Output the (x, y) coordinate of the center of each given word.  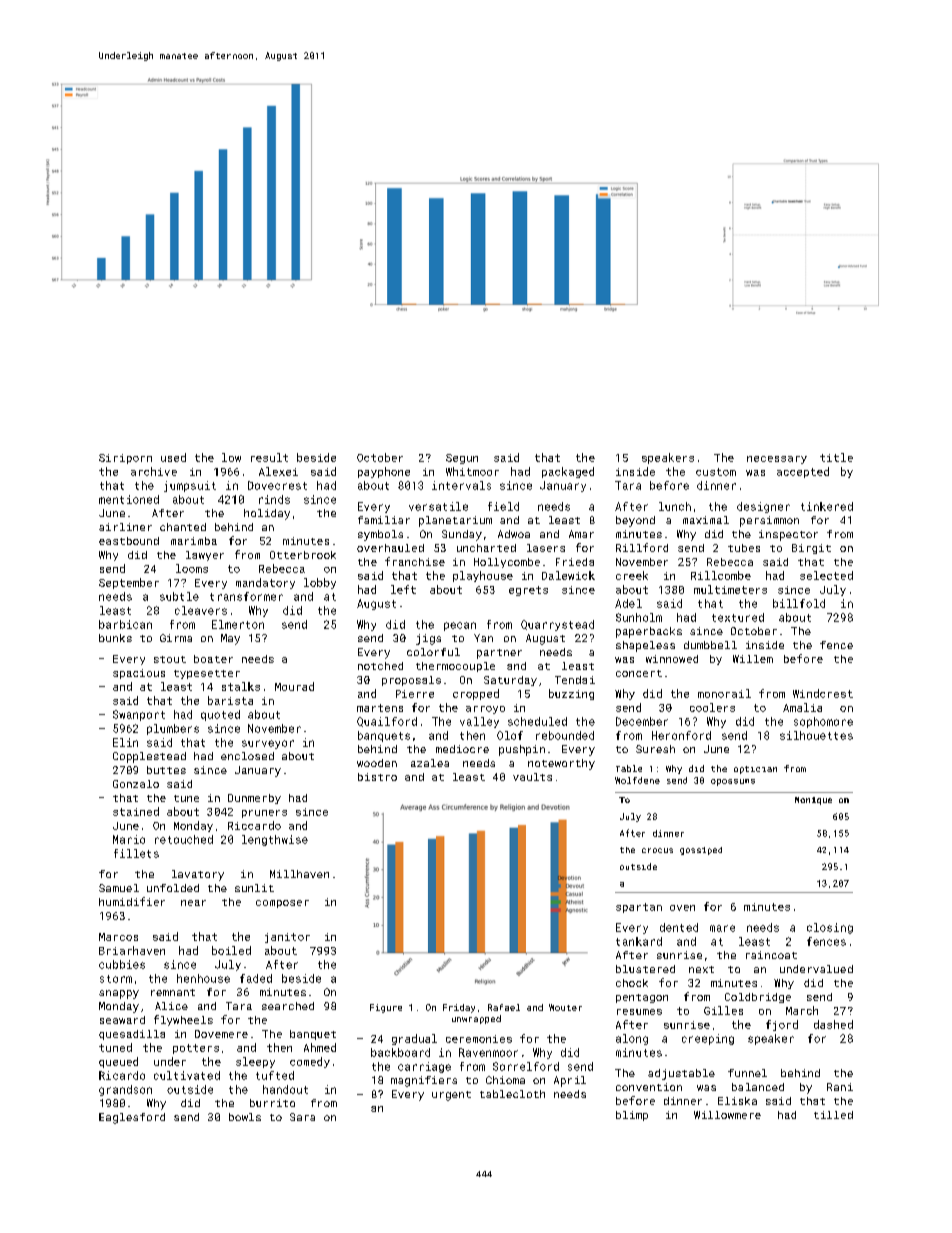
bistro (377, 777)
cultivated (187, 1075)
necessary (777, 460)
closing (830, 928)
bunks (115, 638)
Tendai (575, 680)
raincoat (771, 955)
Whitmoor (472, 471)
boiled (231, 950)
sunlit (254, 888)
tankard (639, 941)
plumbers (173, 729)
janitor (287, 938)
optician (755, 770)
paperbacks (649, 632)
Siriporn (125, 459)
